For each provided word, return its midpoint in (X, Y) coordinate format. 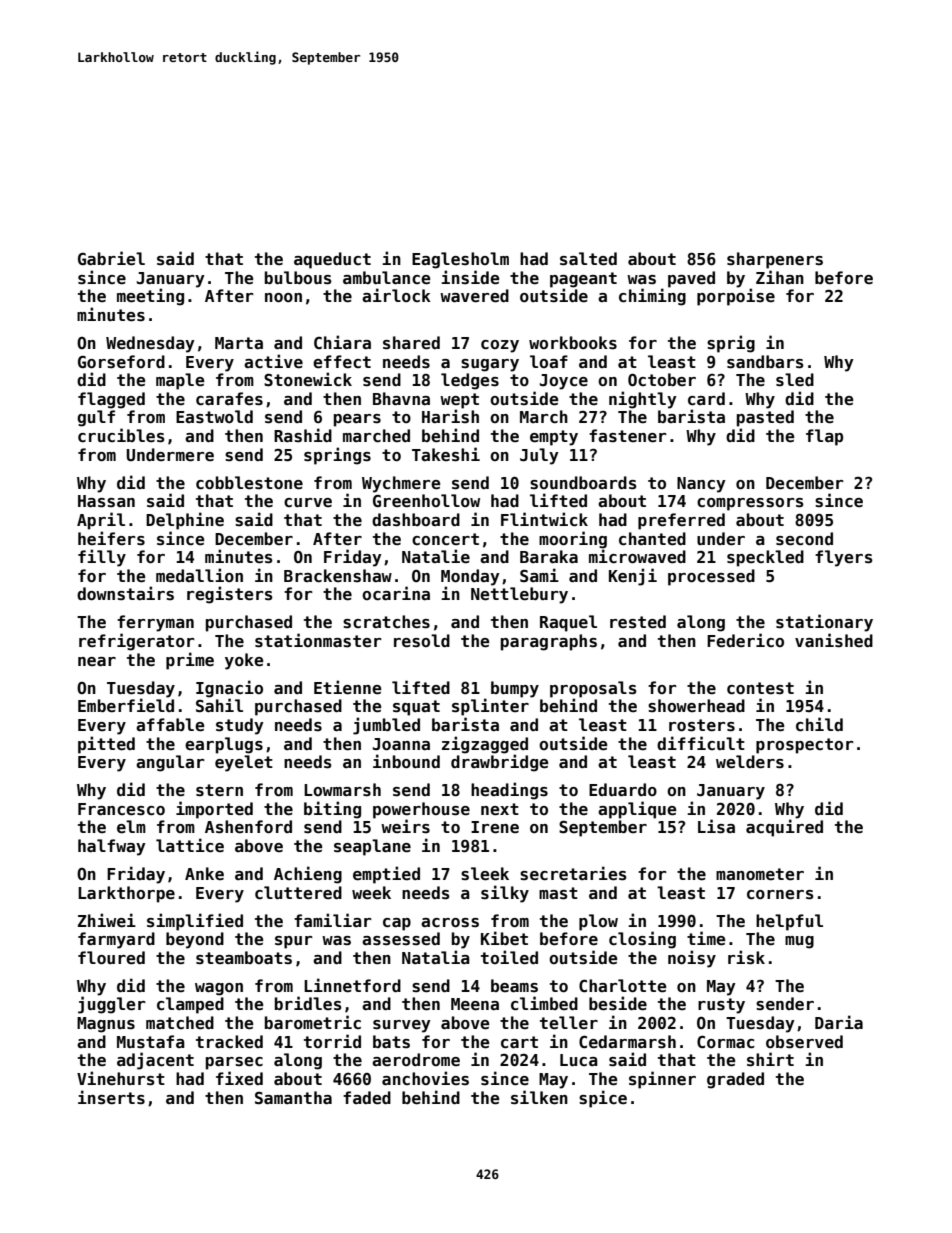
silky (505, 894)
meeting (150, 297)
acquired (784, 828)
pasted (765, 418)
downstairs (125, 593)
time (706, 938)
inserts (111, 1097)
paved (691, 279)
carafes (229, 399)
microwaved (637, 556)
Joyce (564, 382)
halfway (112, 847)
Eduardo (623, 789)
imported (214, 810)
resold (422, 641)
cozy (500, 346)
